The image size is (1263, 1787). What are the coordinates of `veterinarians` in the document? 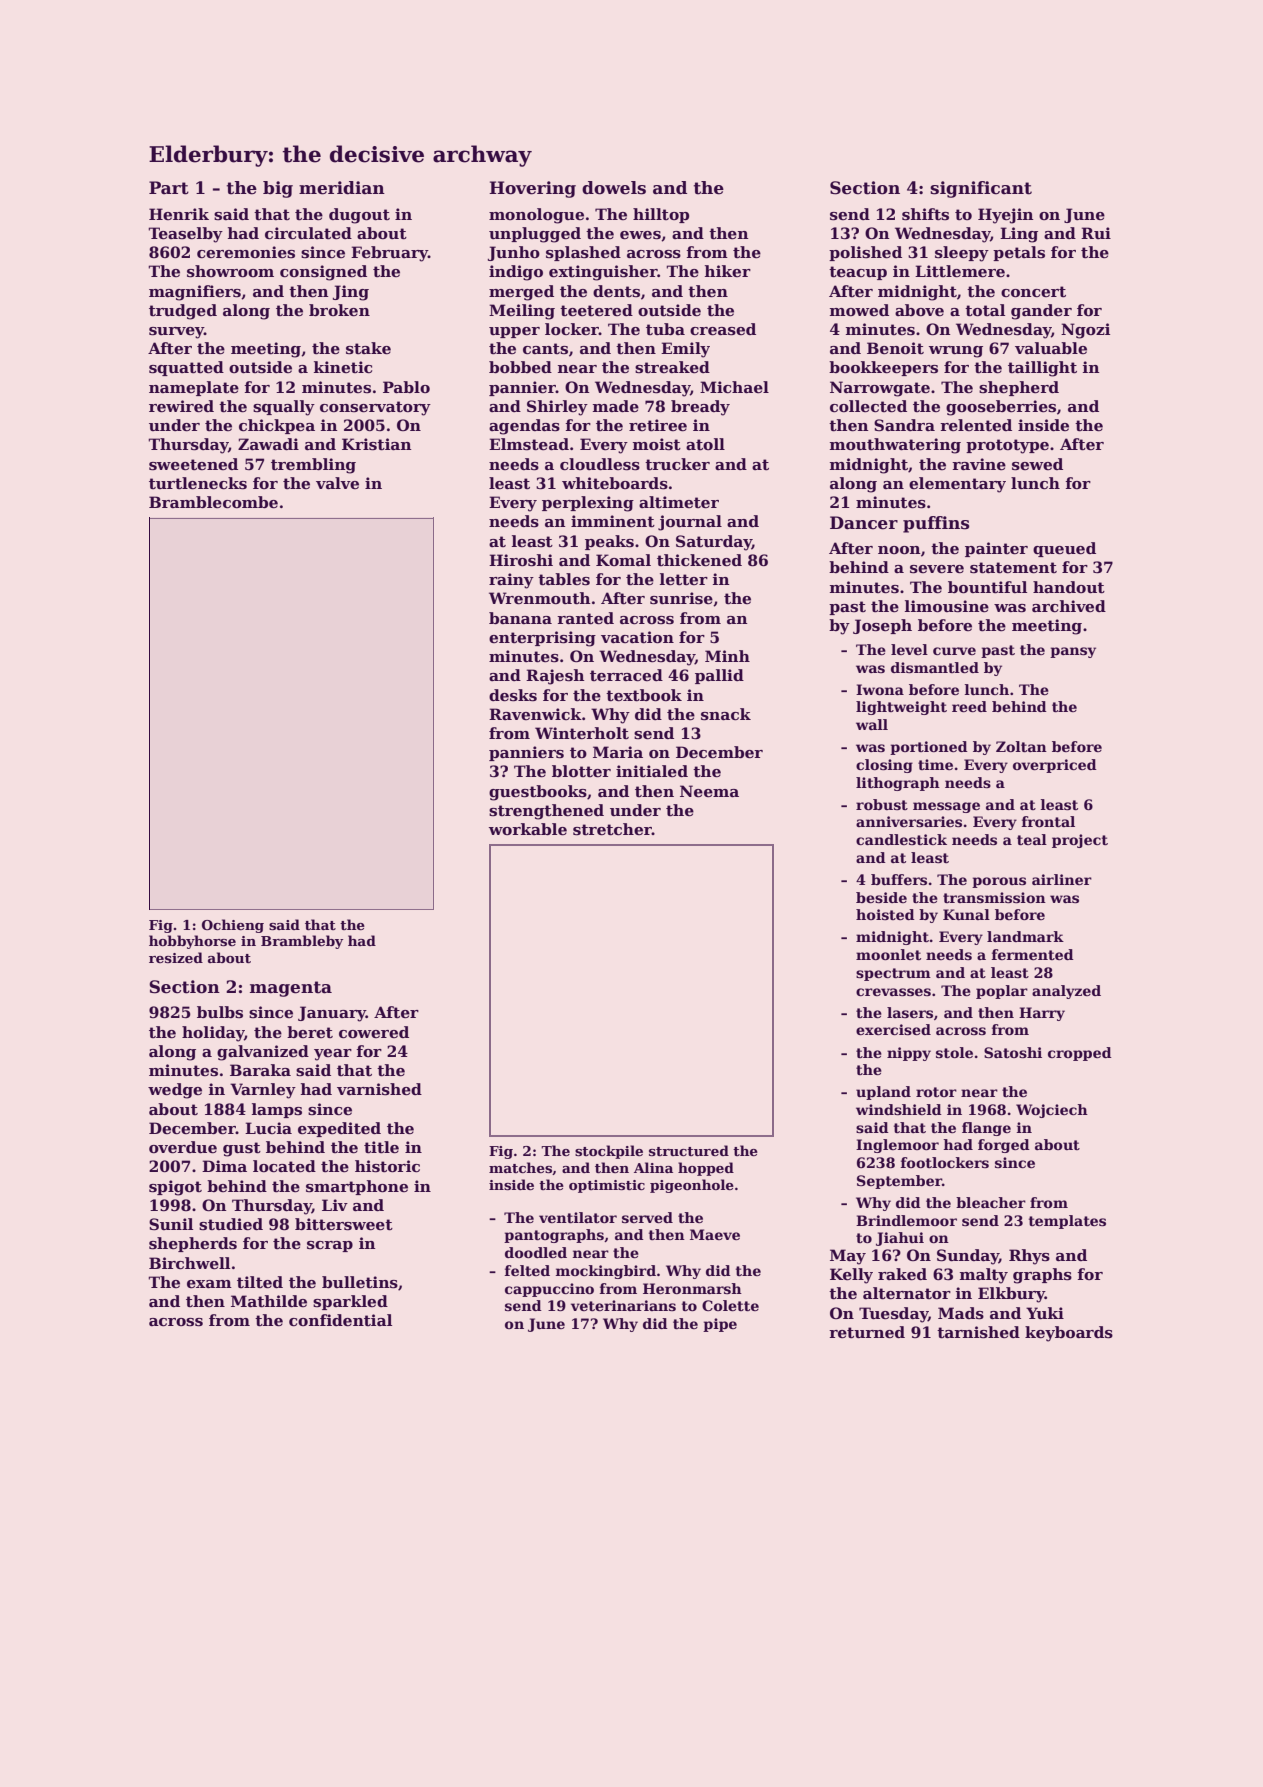 It's located at (623, 1305).
